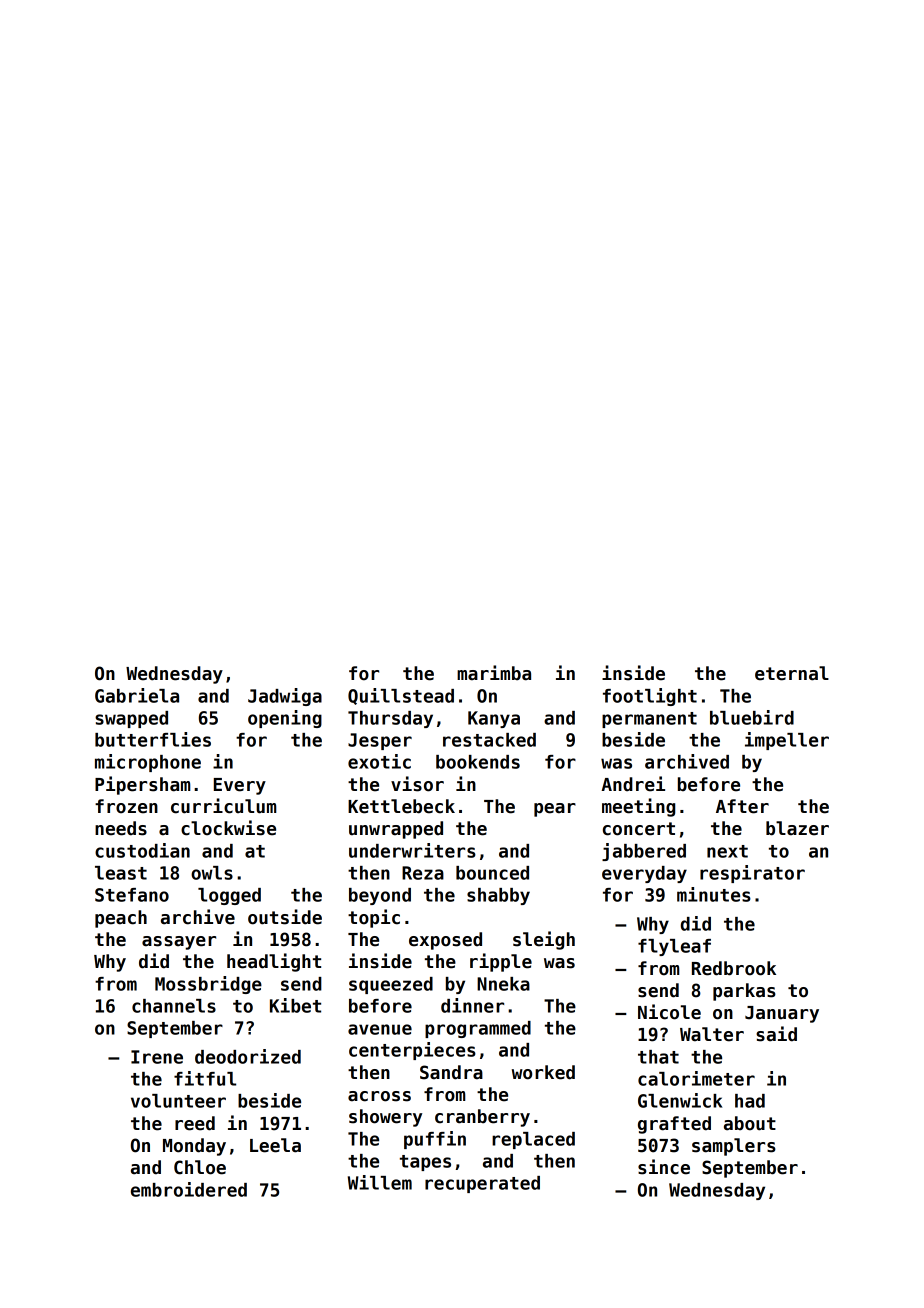  Describe the element at coordinates (742, 806) in the screenshot. I see `After` at that location.
